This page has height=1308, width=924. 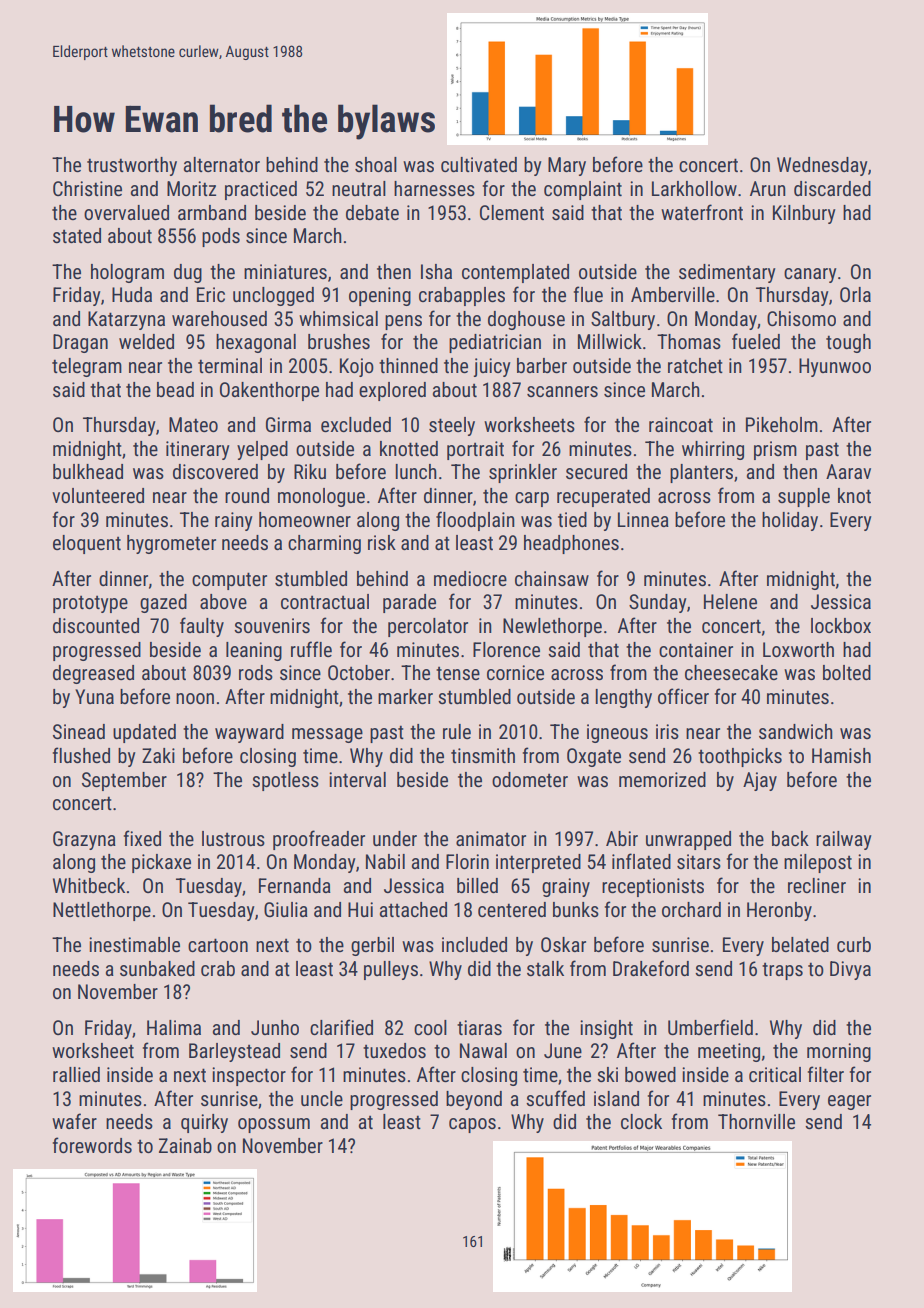 What do you see at coordinates (185, 1145) in the page?
I see `Zainab` at bounding box center [185, 1145].
